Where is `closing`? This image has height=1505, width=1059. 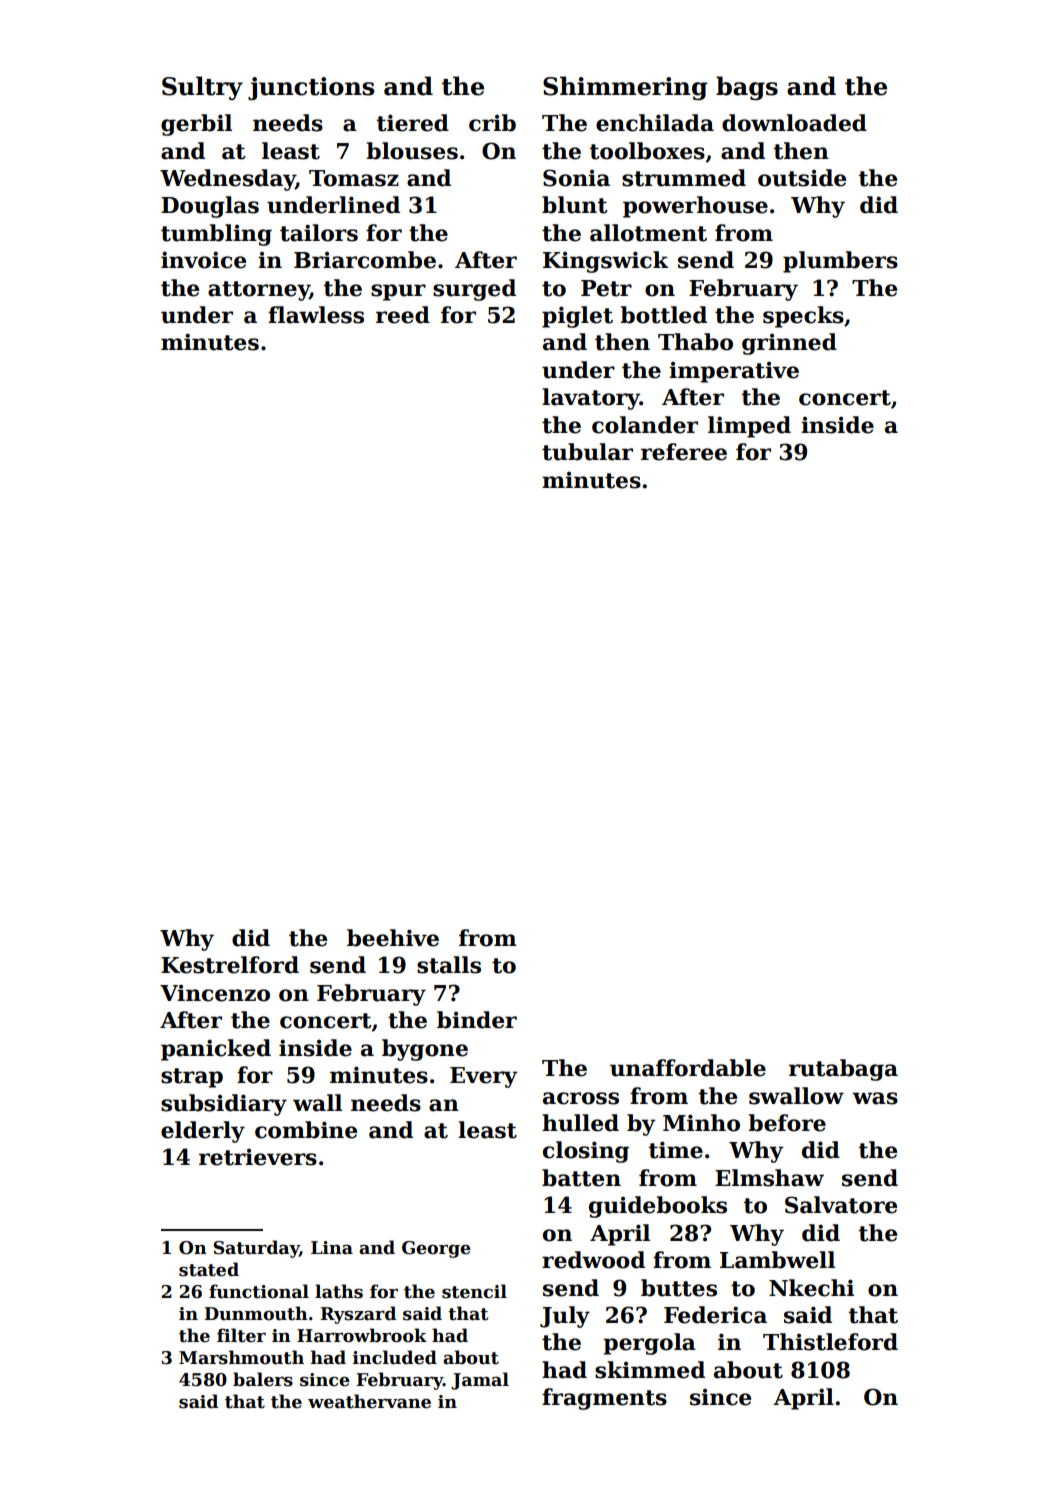 closing is located at coordinates (586, 1152).
